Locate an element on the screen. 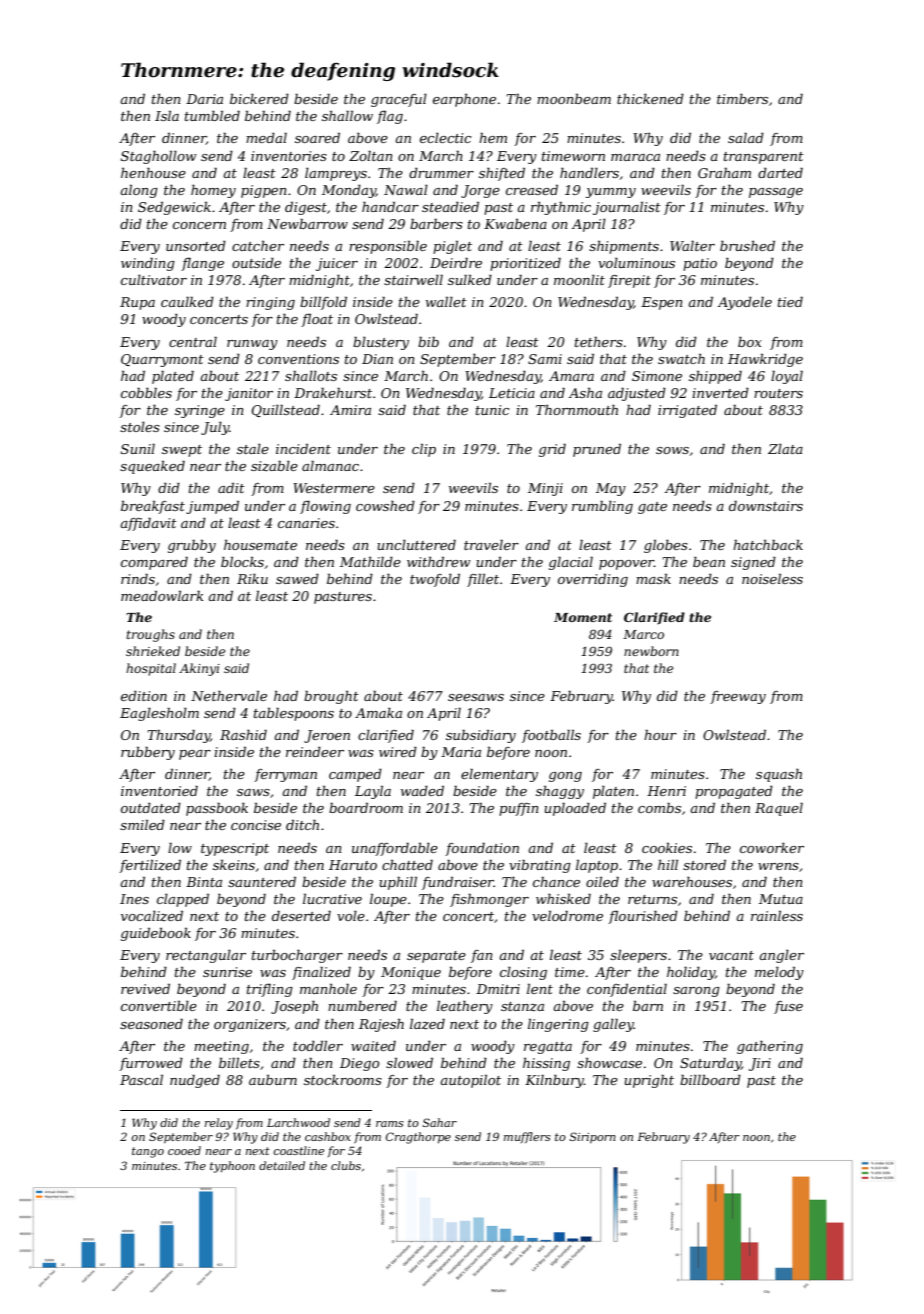 The height and width of the screenshot is (1314, 924). routers is located at coordinates (778, 393).
